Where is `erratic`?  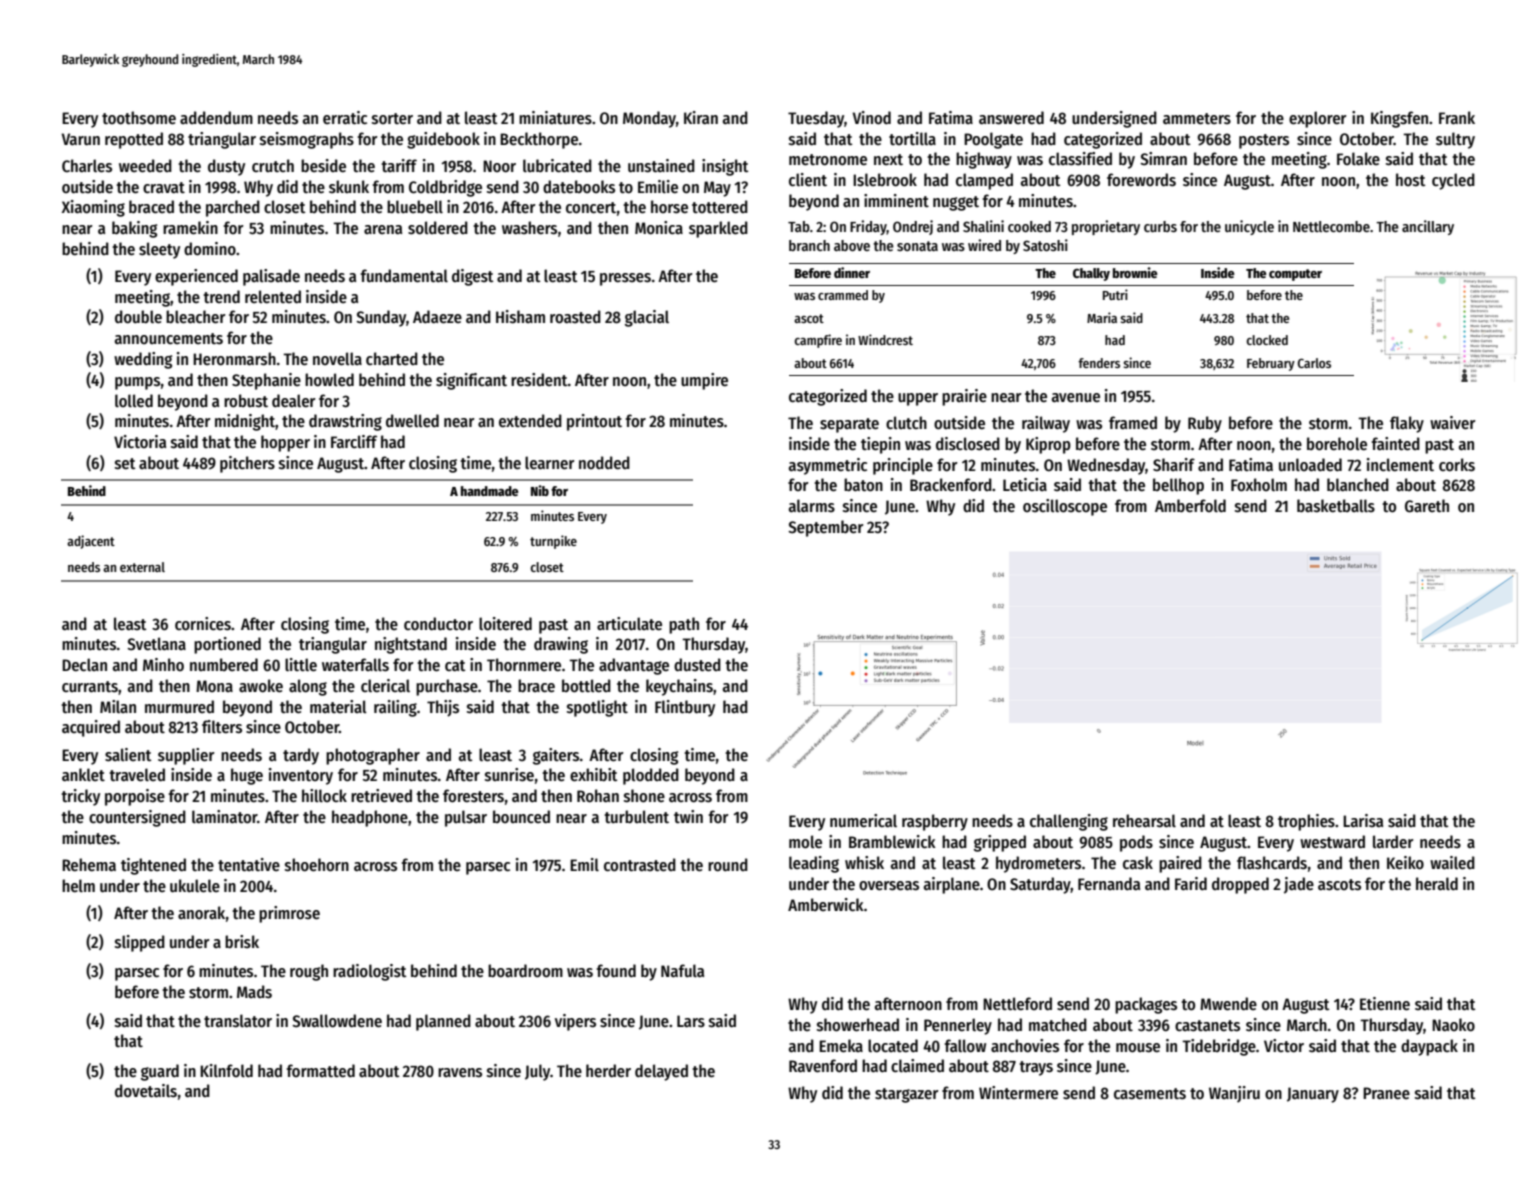 erratic is located at coordinates (345, 118).
